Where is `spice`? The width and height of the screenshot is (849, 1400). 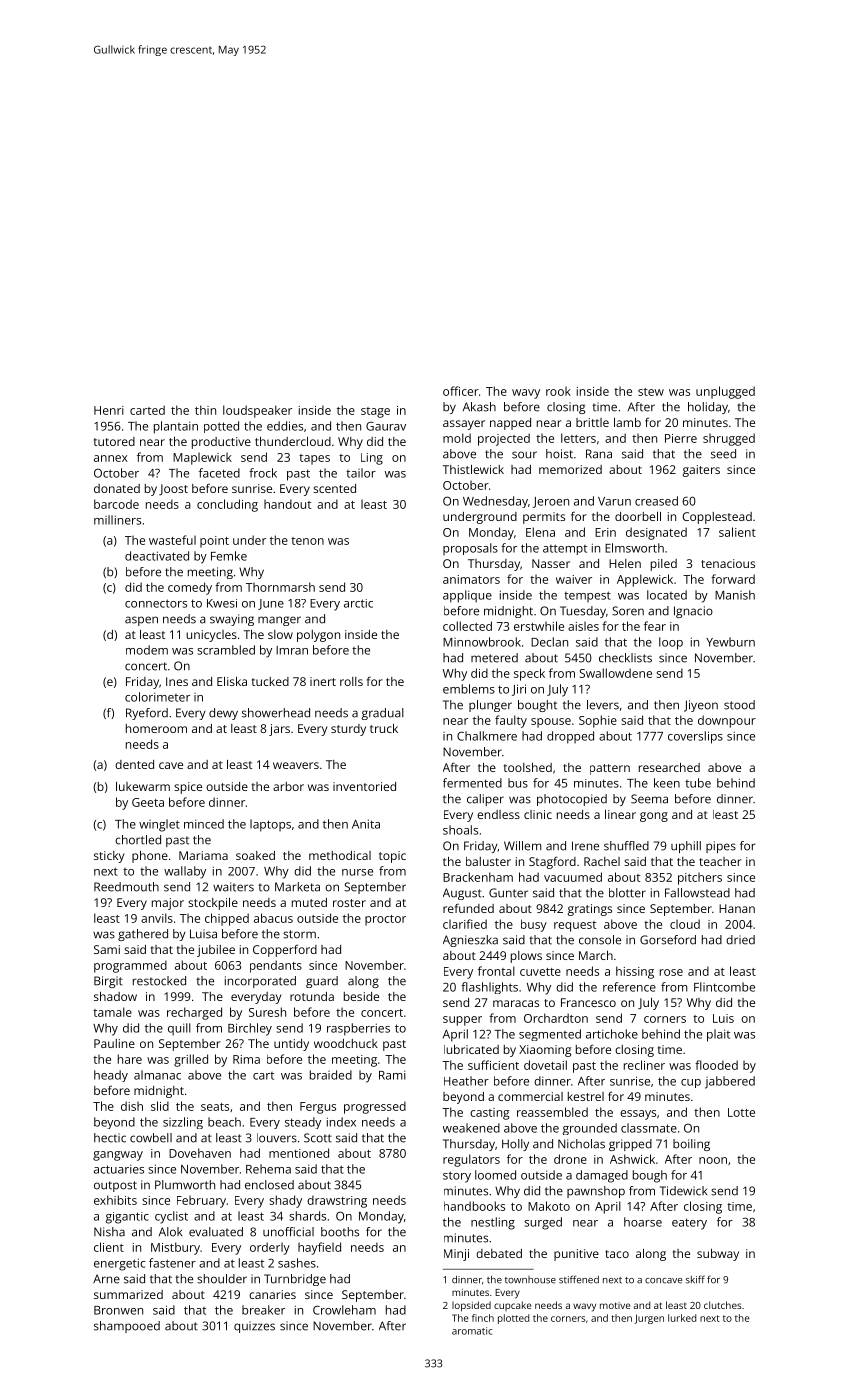
spice is located at coordinates (188, 788).
